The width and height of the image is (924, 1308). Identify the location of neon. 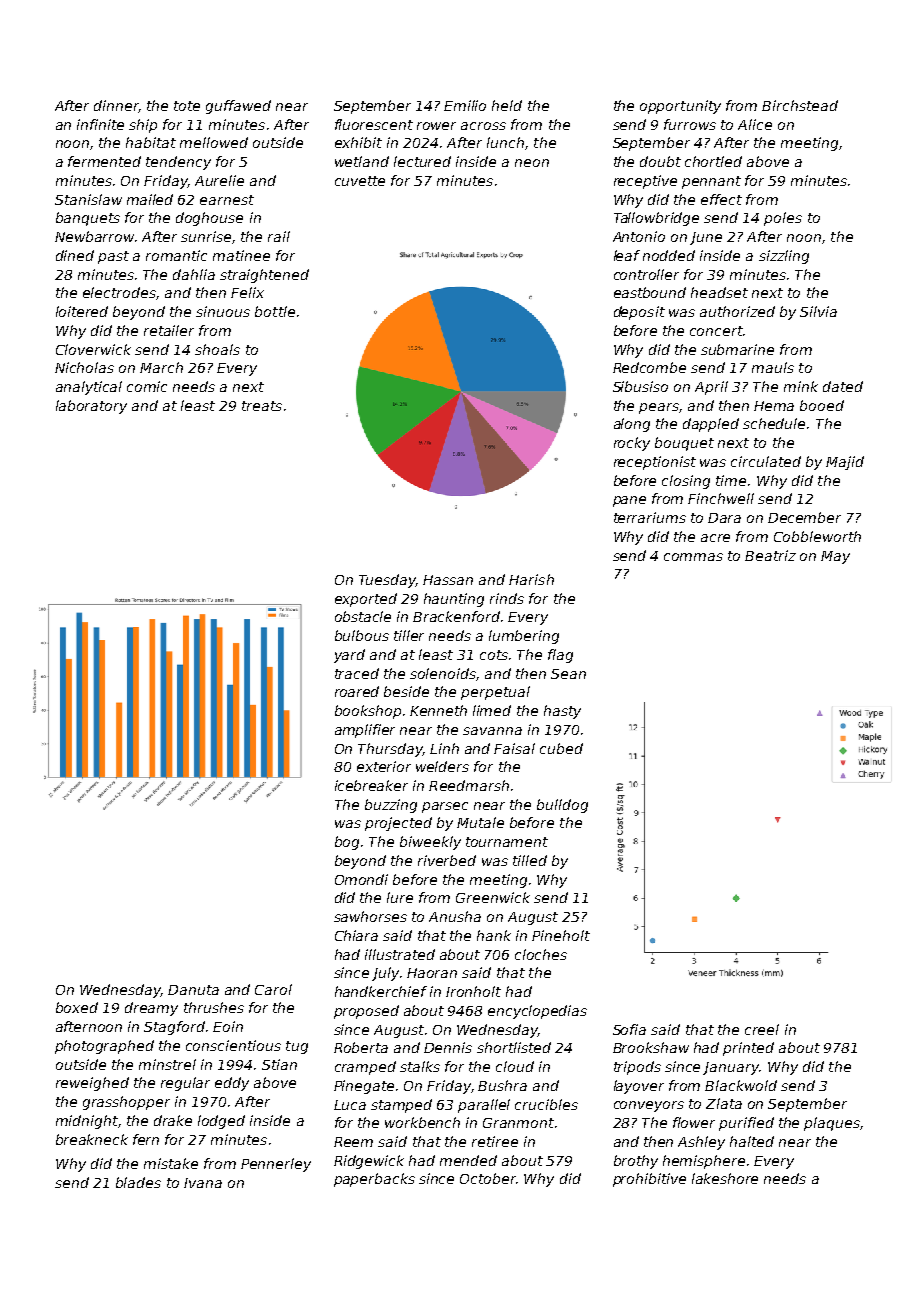
(532, 163).
